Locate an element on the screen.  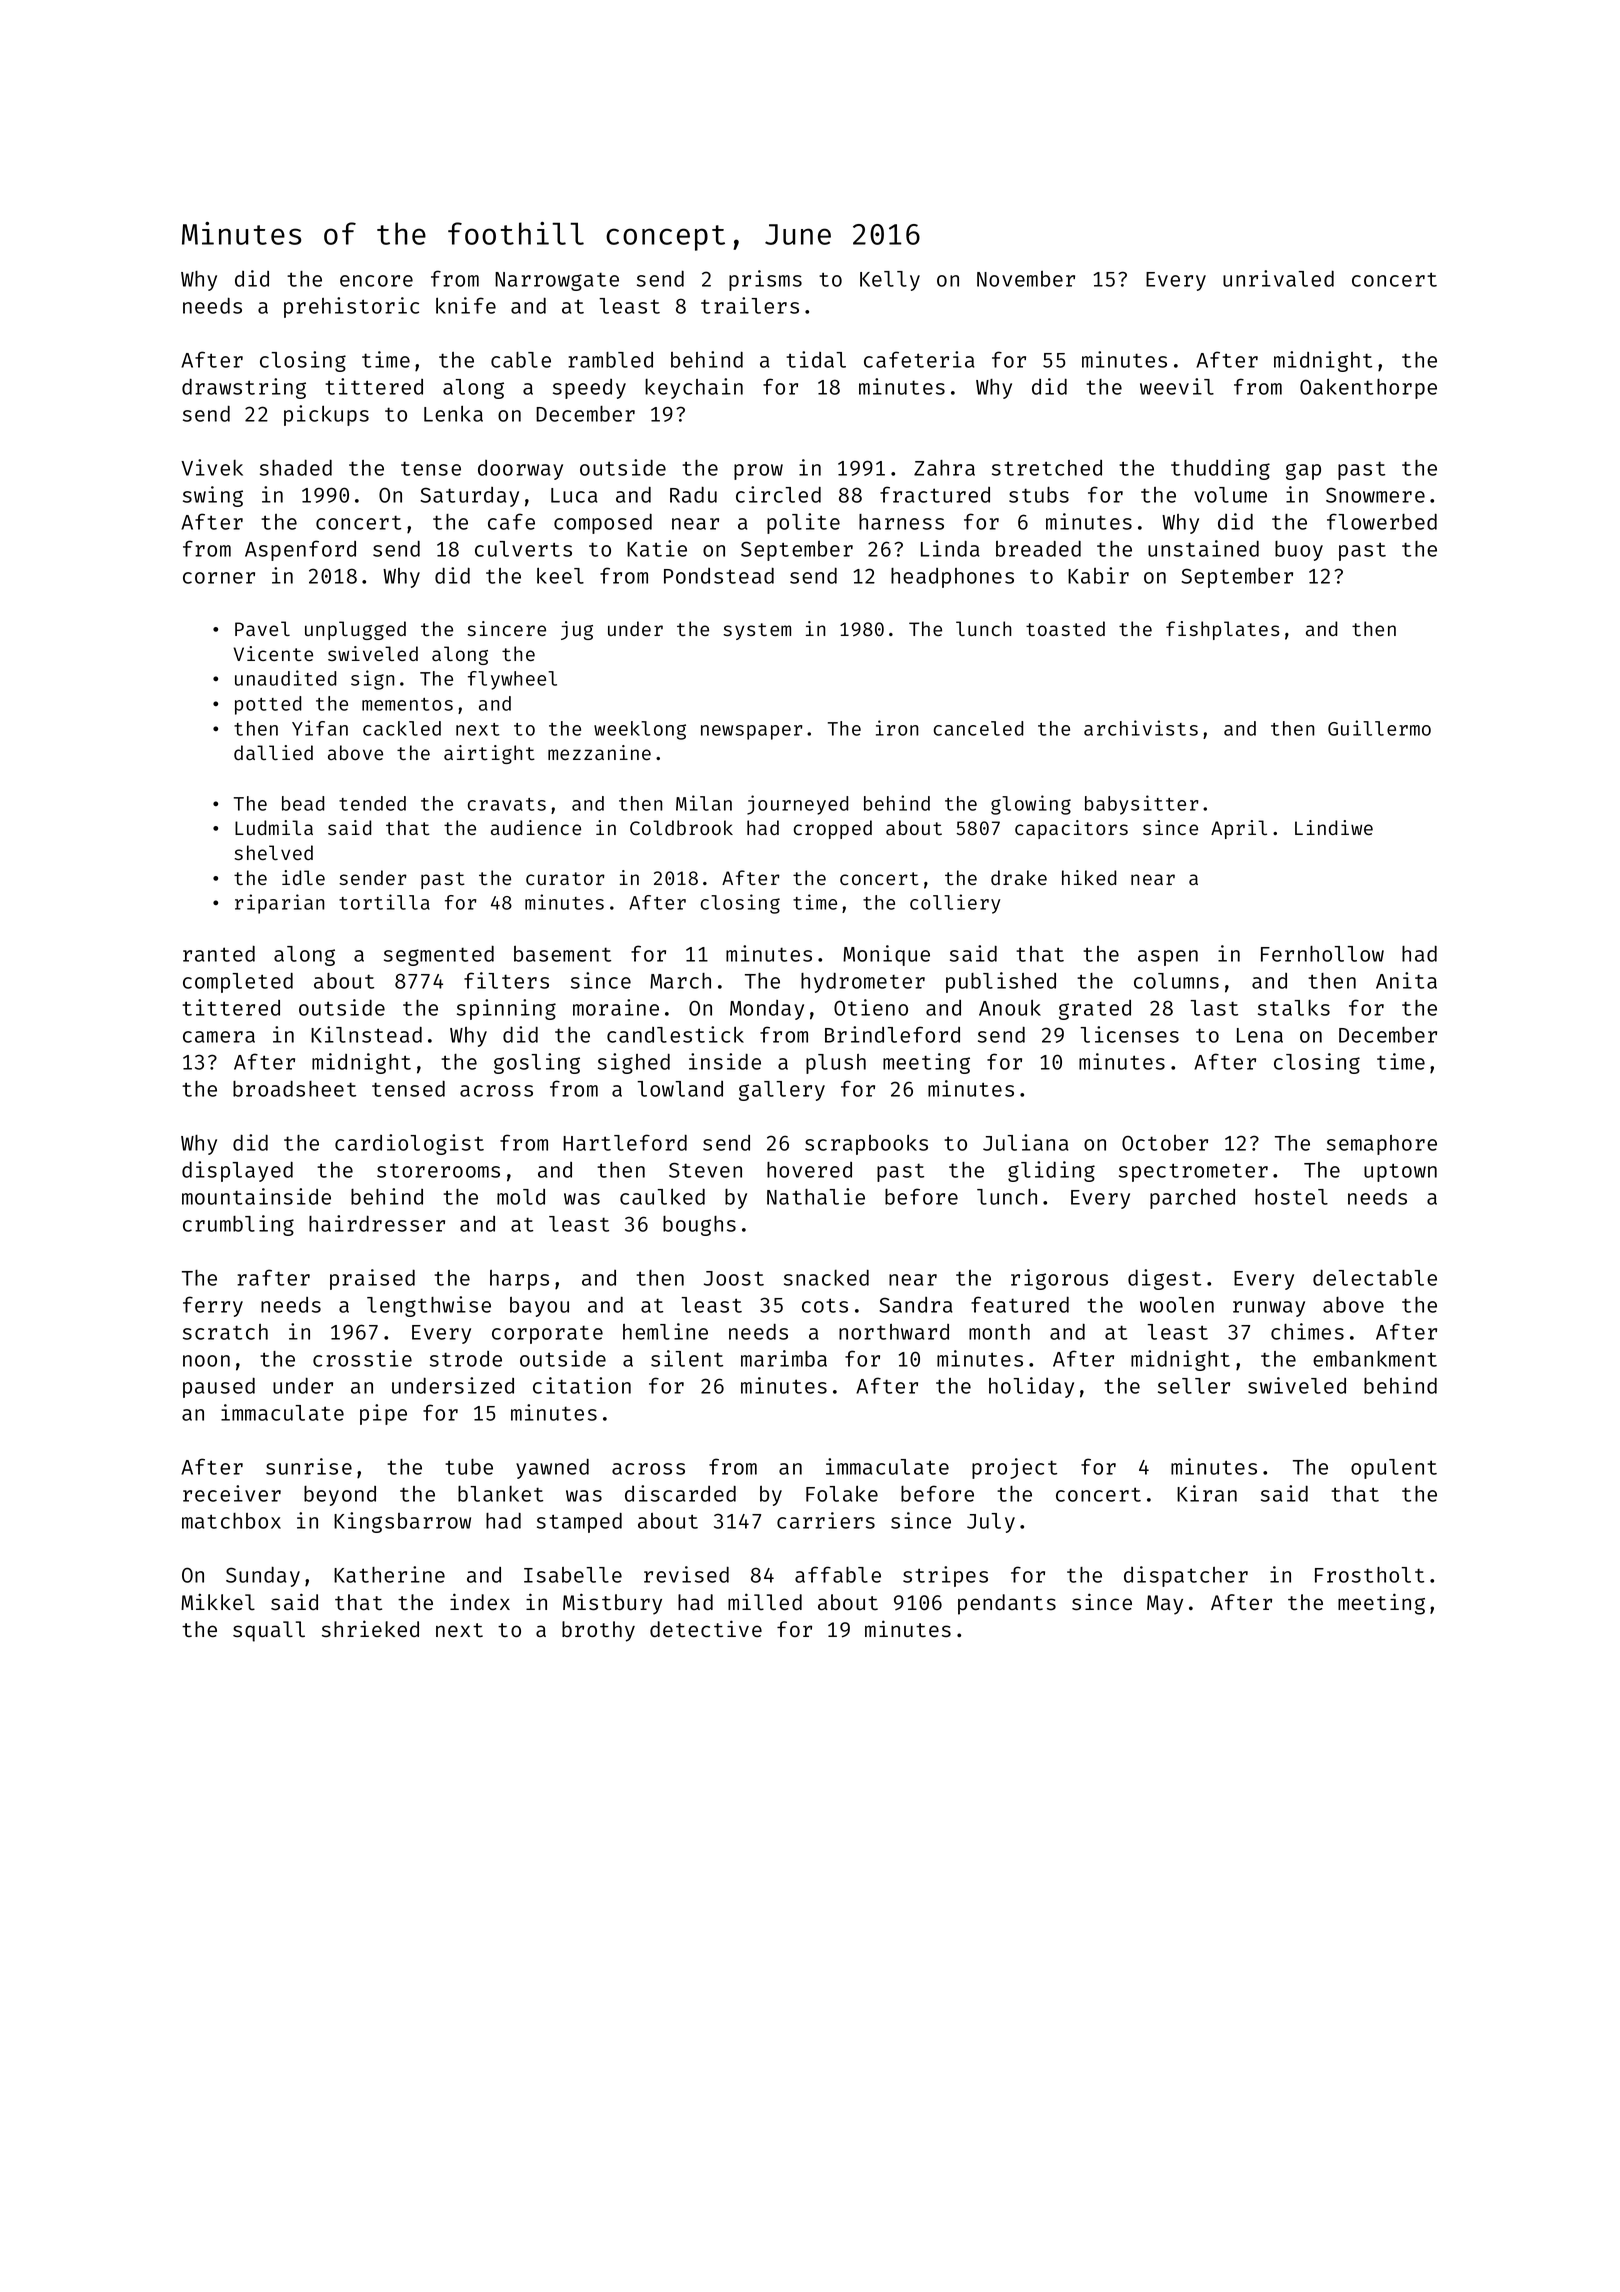
Kabir is located at coordinates (1098, 575).
